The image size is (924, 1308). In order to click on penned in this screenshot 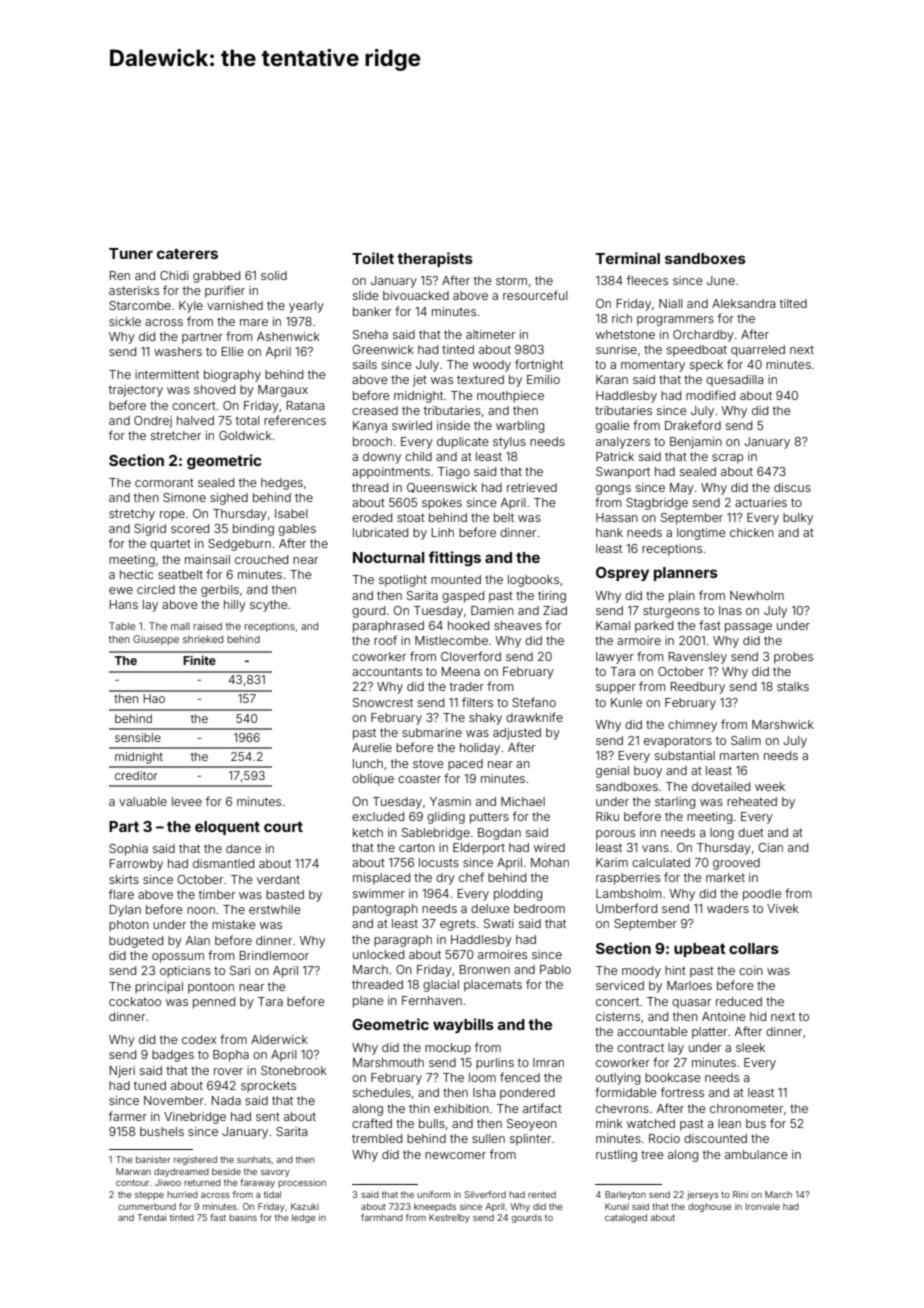, I will do `click(214, 1003)`.
